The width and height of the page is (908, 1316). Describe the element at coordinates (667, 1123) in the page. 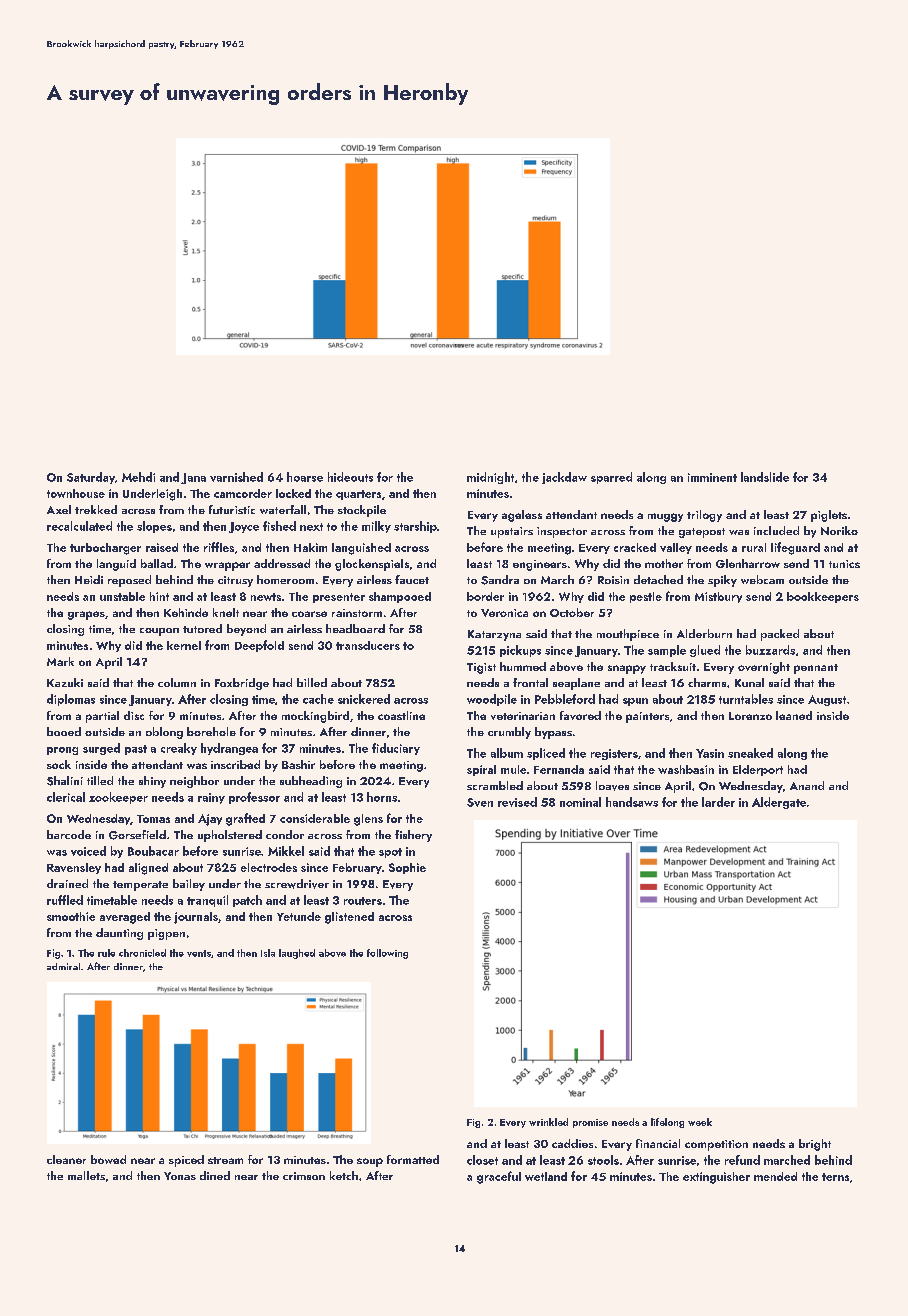

I see `lifelong` at that location.
